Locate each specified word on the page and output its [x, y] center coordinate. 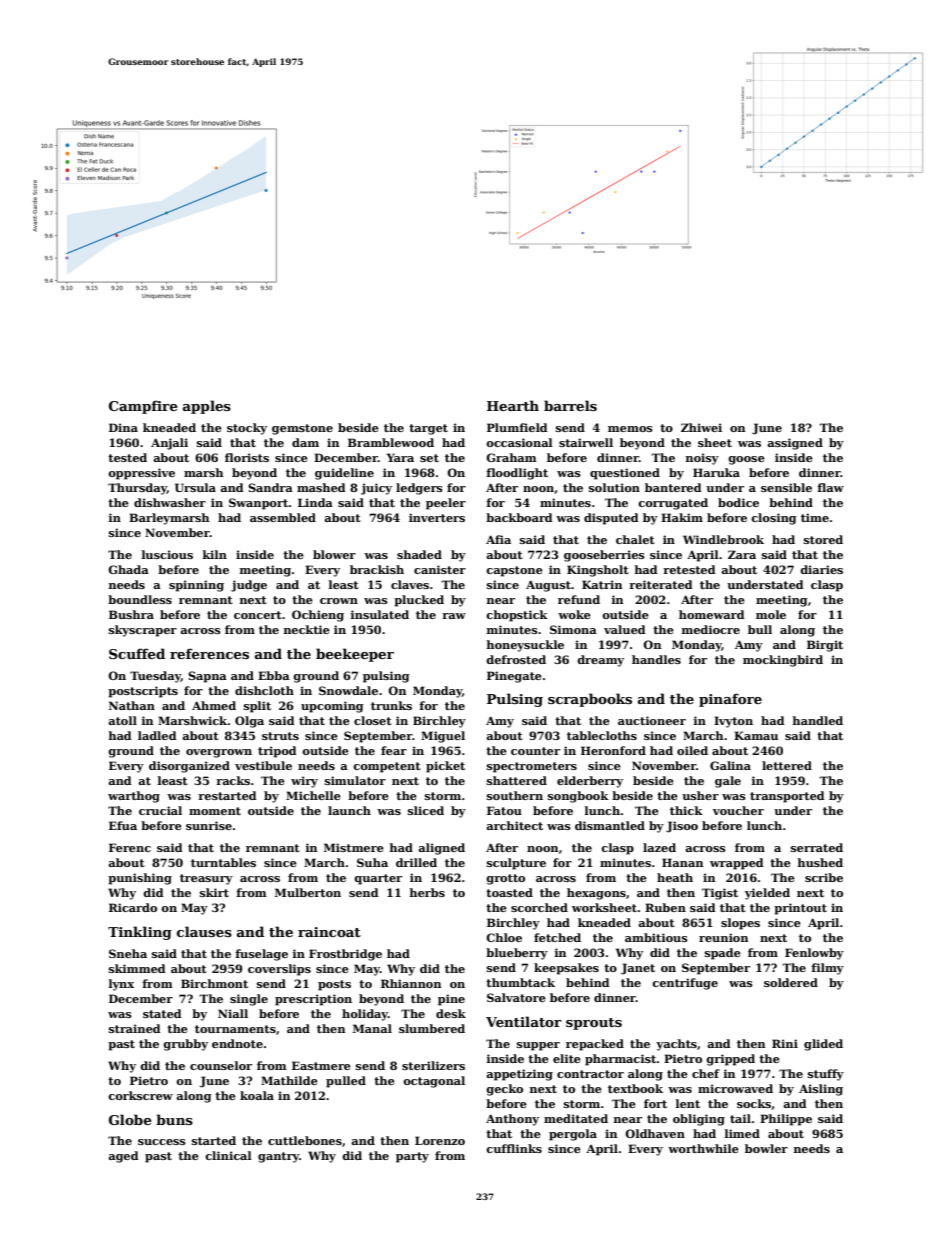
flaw [830, 487]
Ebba [274, 675]
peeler [446, 504]
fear [394, 750]
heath [675, 877]
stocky [247, 429]
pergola [573, 1135]
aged [123, 1157]
